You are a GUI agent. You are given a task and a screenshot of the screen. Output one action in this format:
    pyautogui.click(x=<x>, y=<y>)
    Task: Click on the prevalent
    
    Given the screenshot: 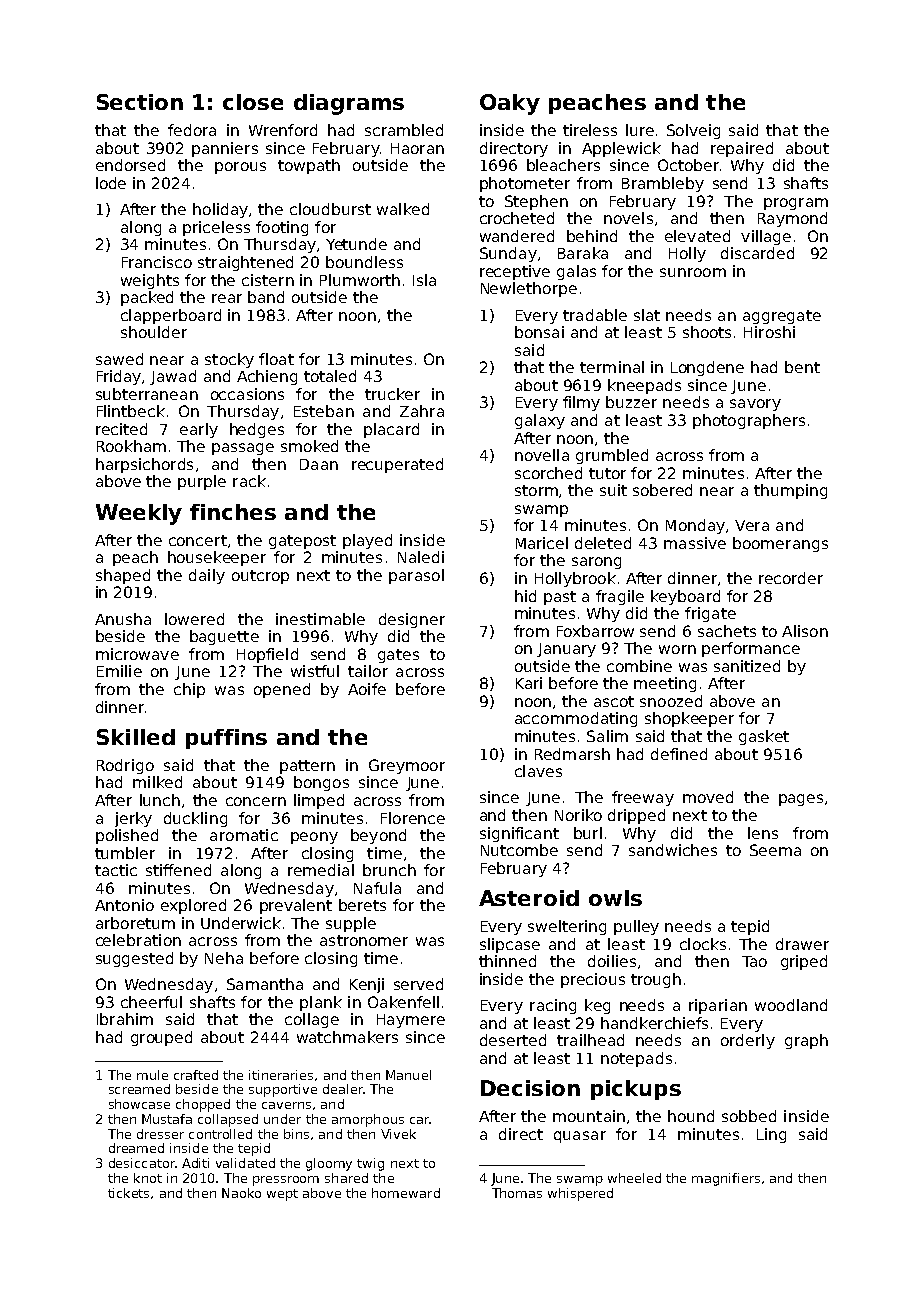 What is the action you would take?
    pyautogui.click(x=296, y=906)
